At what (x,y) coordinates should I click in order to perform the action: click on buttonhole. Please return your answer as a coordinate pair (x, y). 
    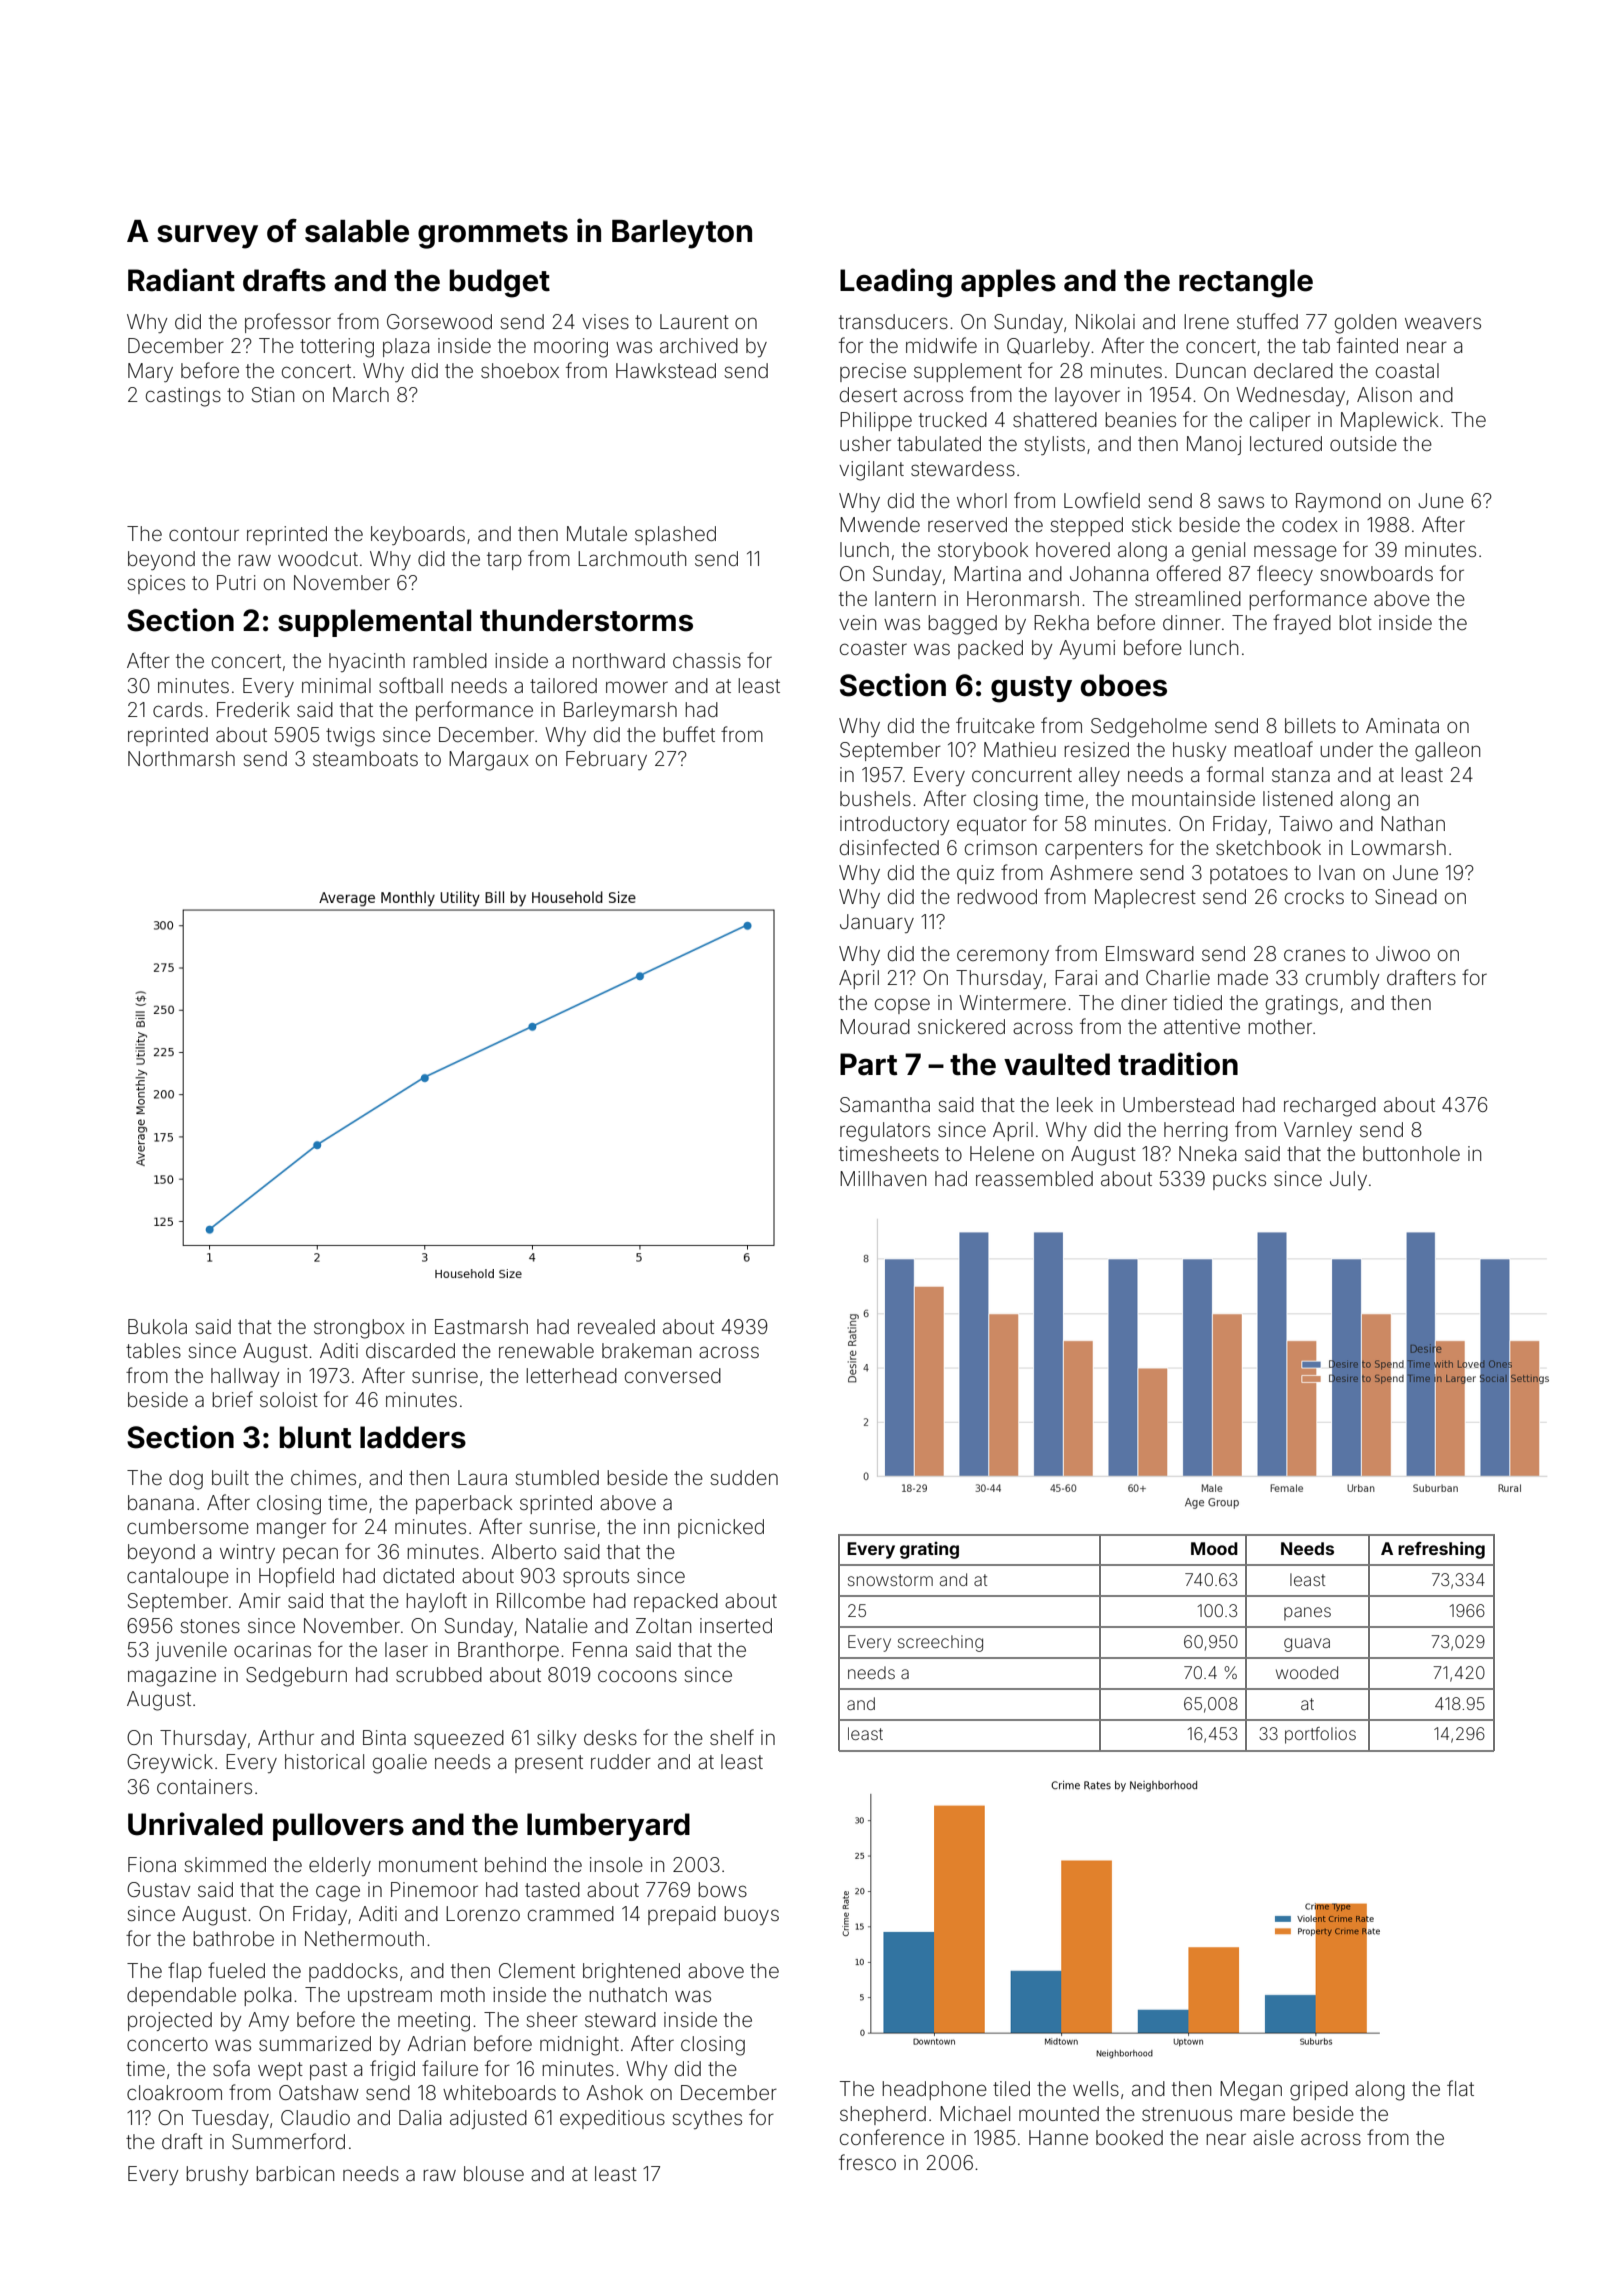
    Looking at the image, I should click on (1411, 1153).
